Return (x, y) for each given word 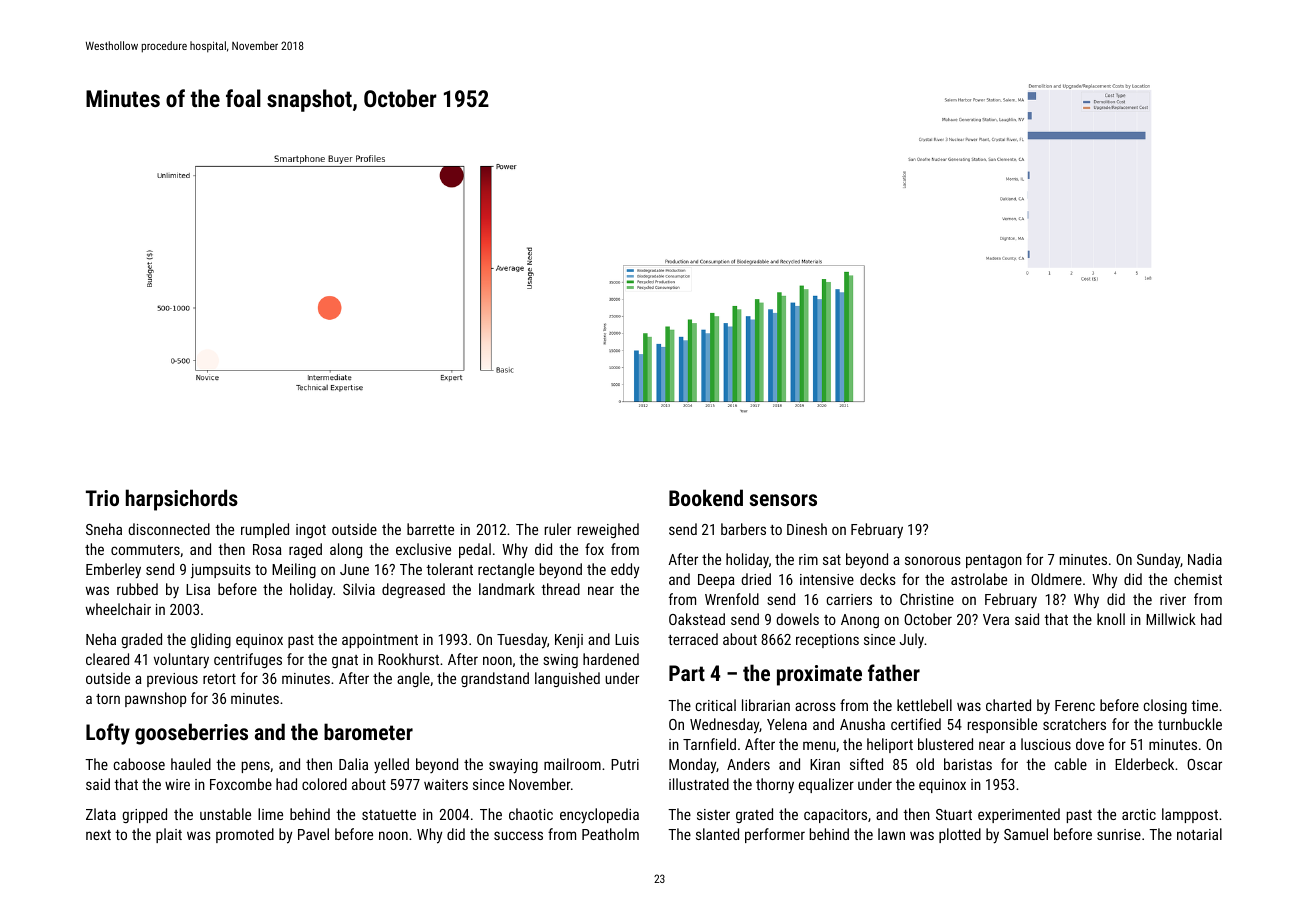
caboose (139, 764)
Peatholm (610, 834)
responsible (1002, 725)
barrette (430, 529)
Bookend (706, 497)
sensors (783, 500)
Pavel (313, 834)
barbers (743, 529)
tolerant (449, 569)
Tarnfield (709, 744)
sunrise (1119, 834)
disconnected (169, 529)
